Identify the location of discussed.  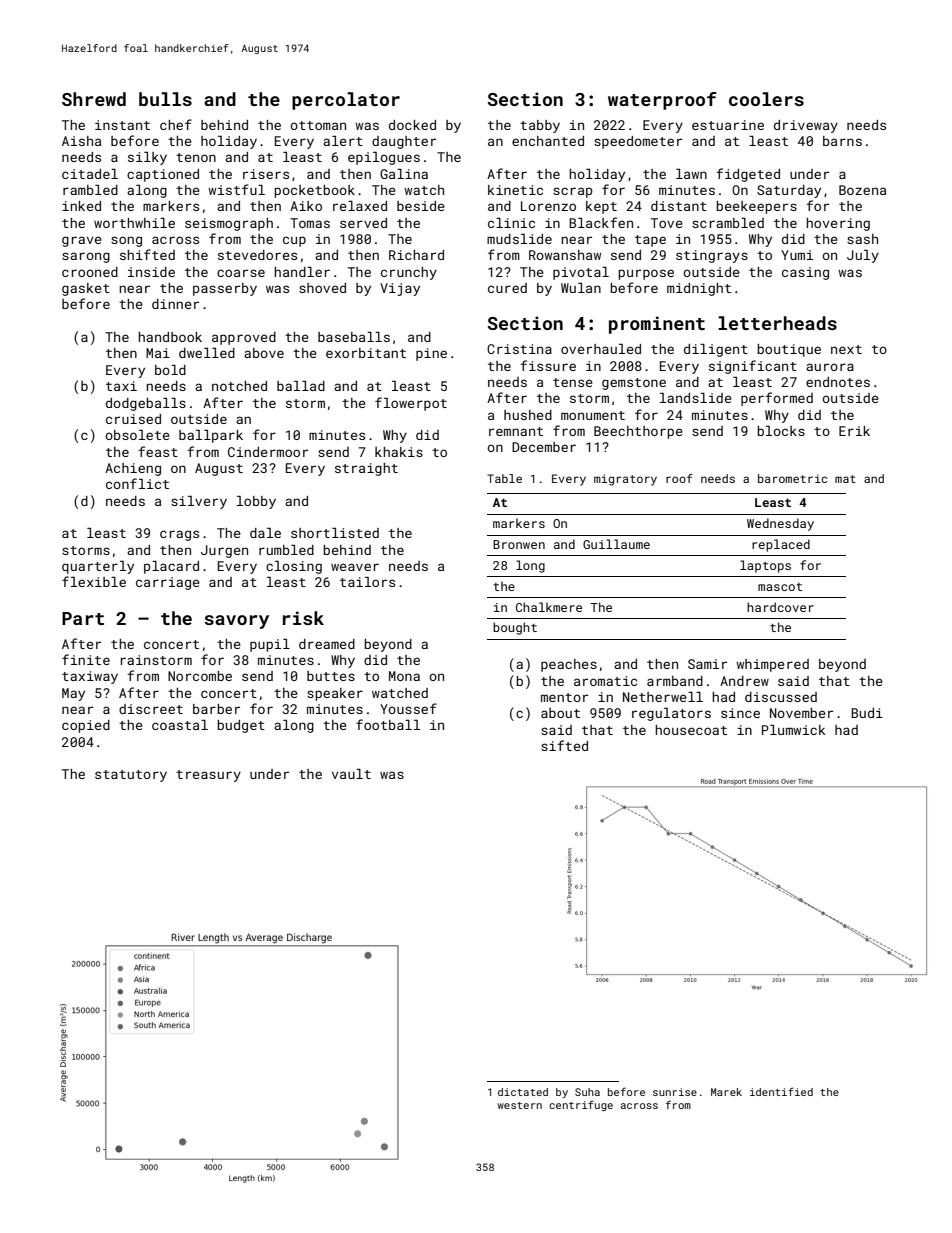
(781, 697).
